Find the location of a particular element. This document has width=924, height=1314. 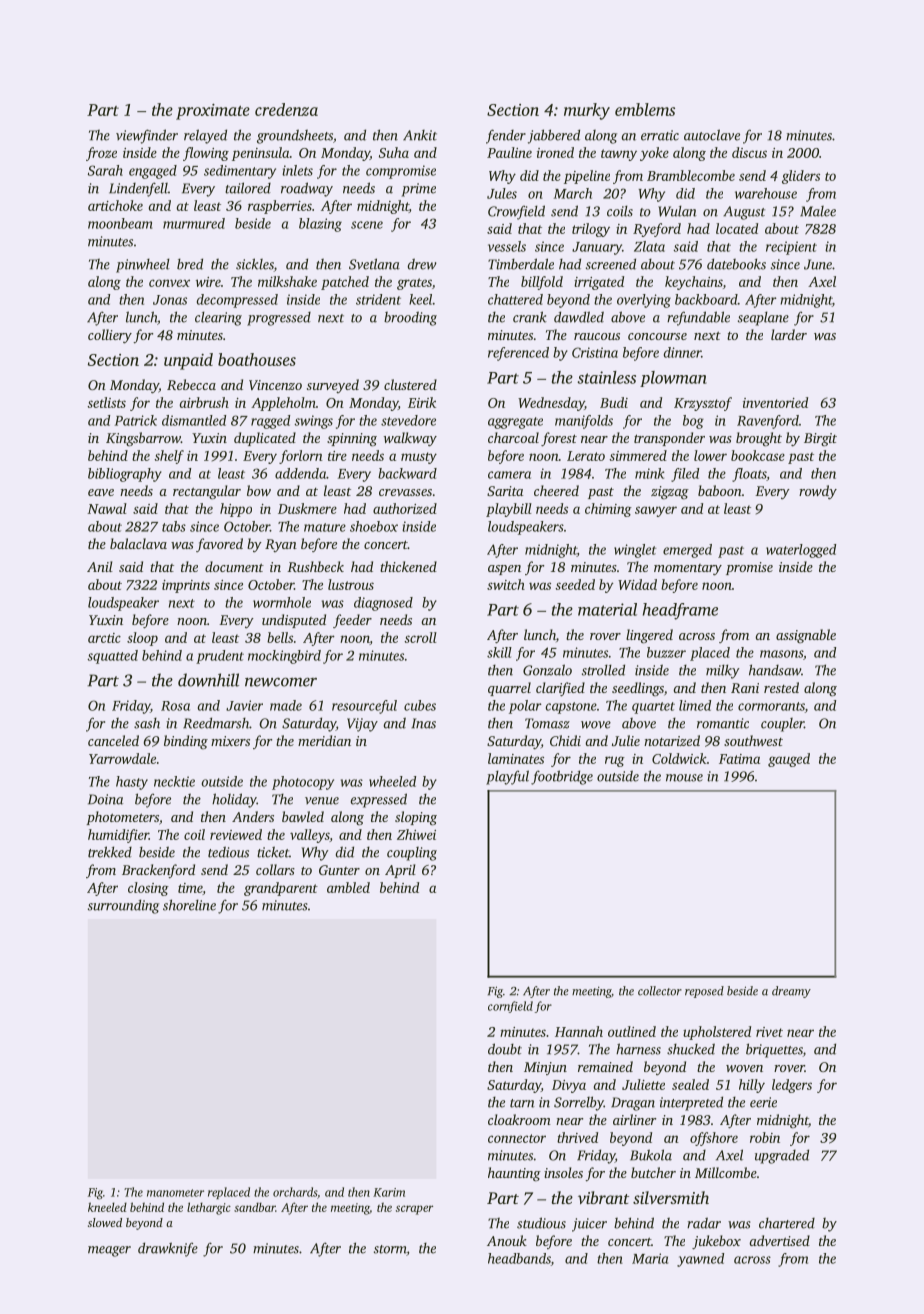

sandbar is located at coordinates (254, 1207).
